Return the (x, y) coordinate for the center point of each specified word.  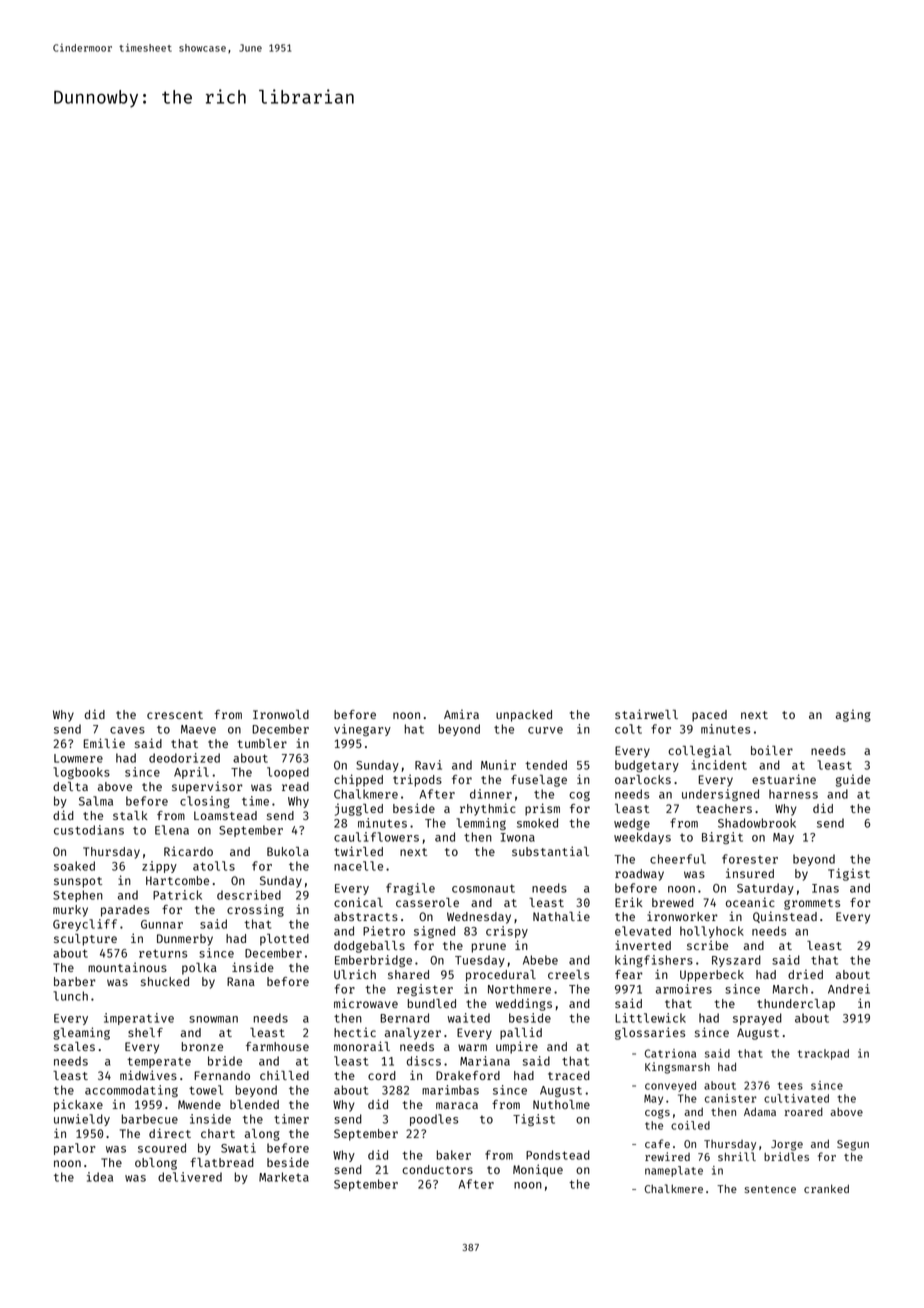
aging (853, 715)
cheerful (678, 859)
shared (408, 974)
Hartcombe (177, 880)
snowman (213, 1019)
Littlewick (650, 1018)
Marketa (284, 1177)
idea (100, 1177)
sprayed (757, 1019)
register (425, 990)
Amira (461, 714)
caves (127, 730)
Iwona (518, 837)
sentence (770, 1189)
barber (75, 981)
